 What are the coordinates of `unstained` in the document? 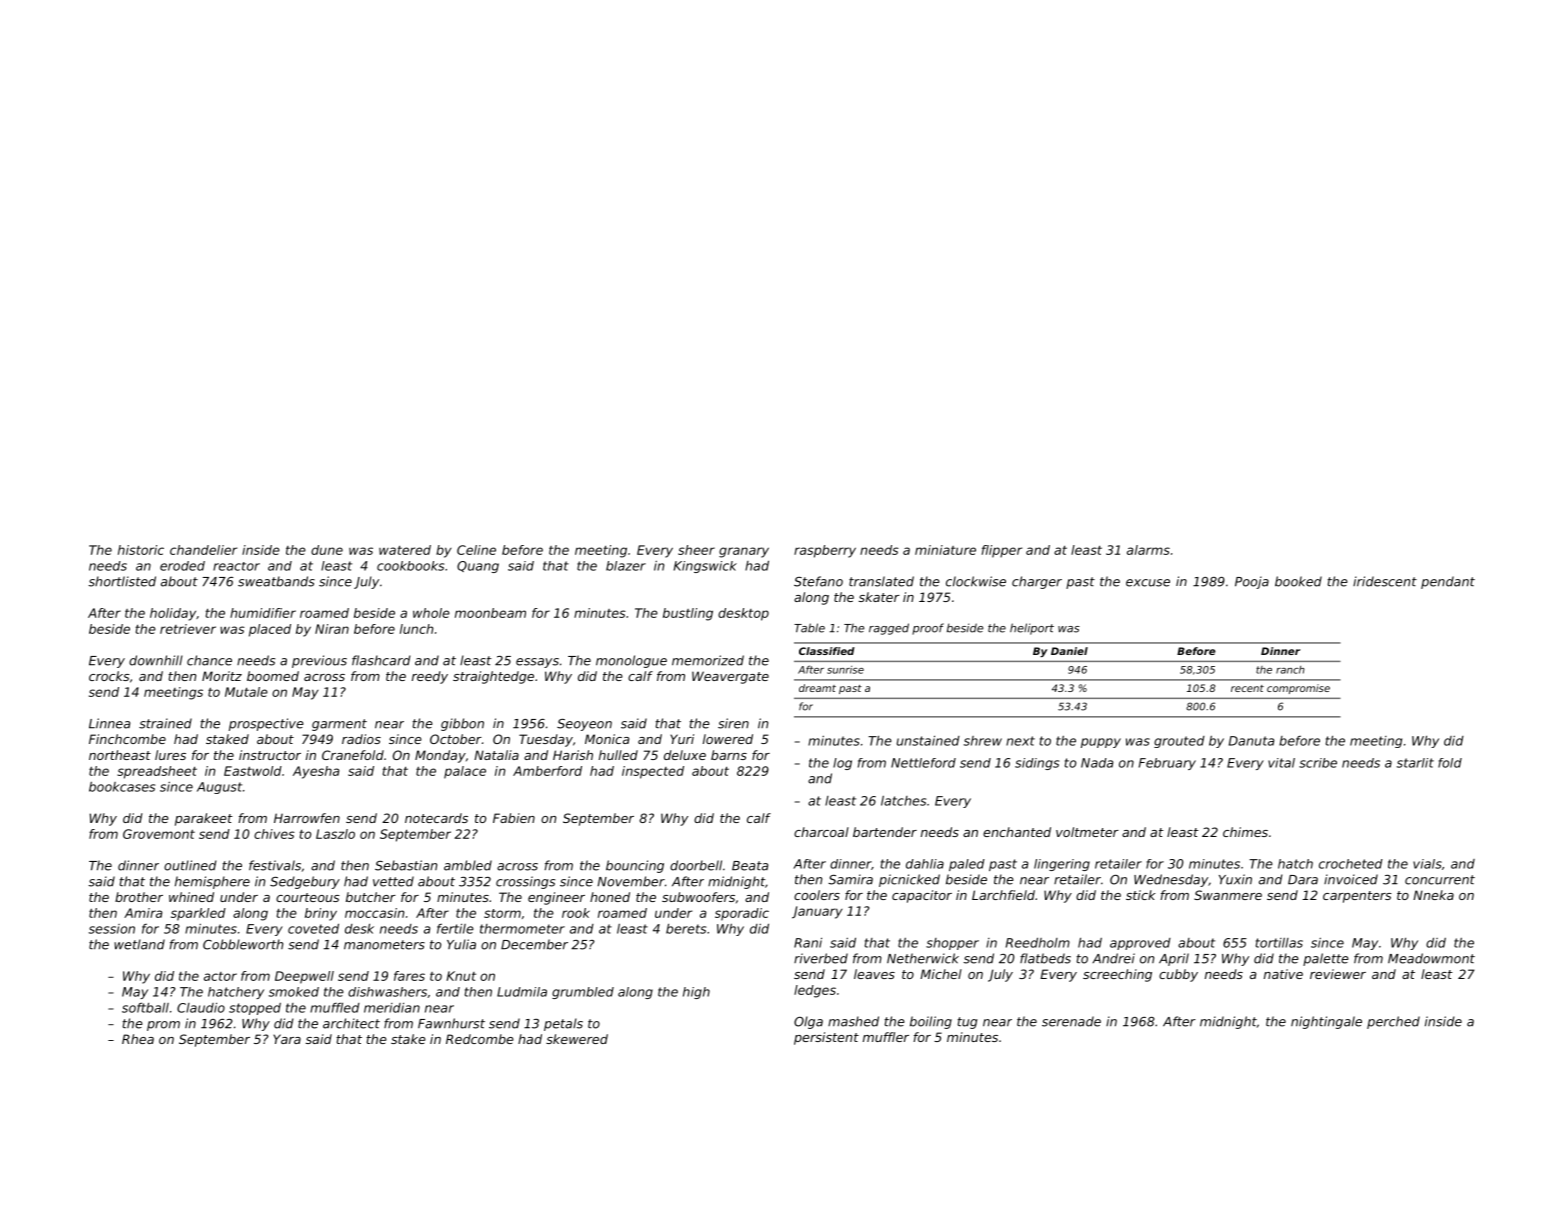 It's located at (928, 741).
